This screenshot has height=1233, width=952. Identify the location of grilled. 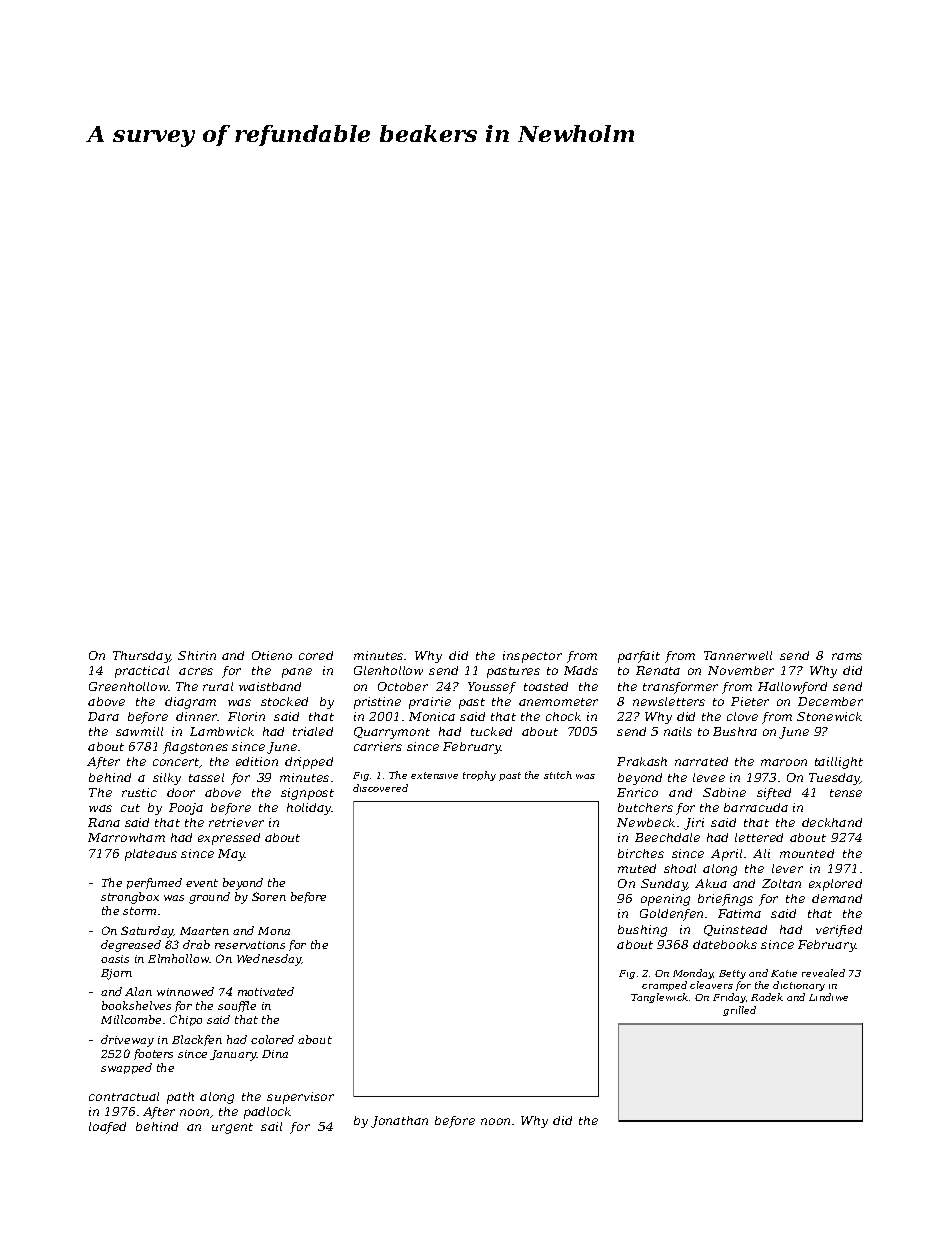
(739, 1011).
